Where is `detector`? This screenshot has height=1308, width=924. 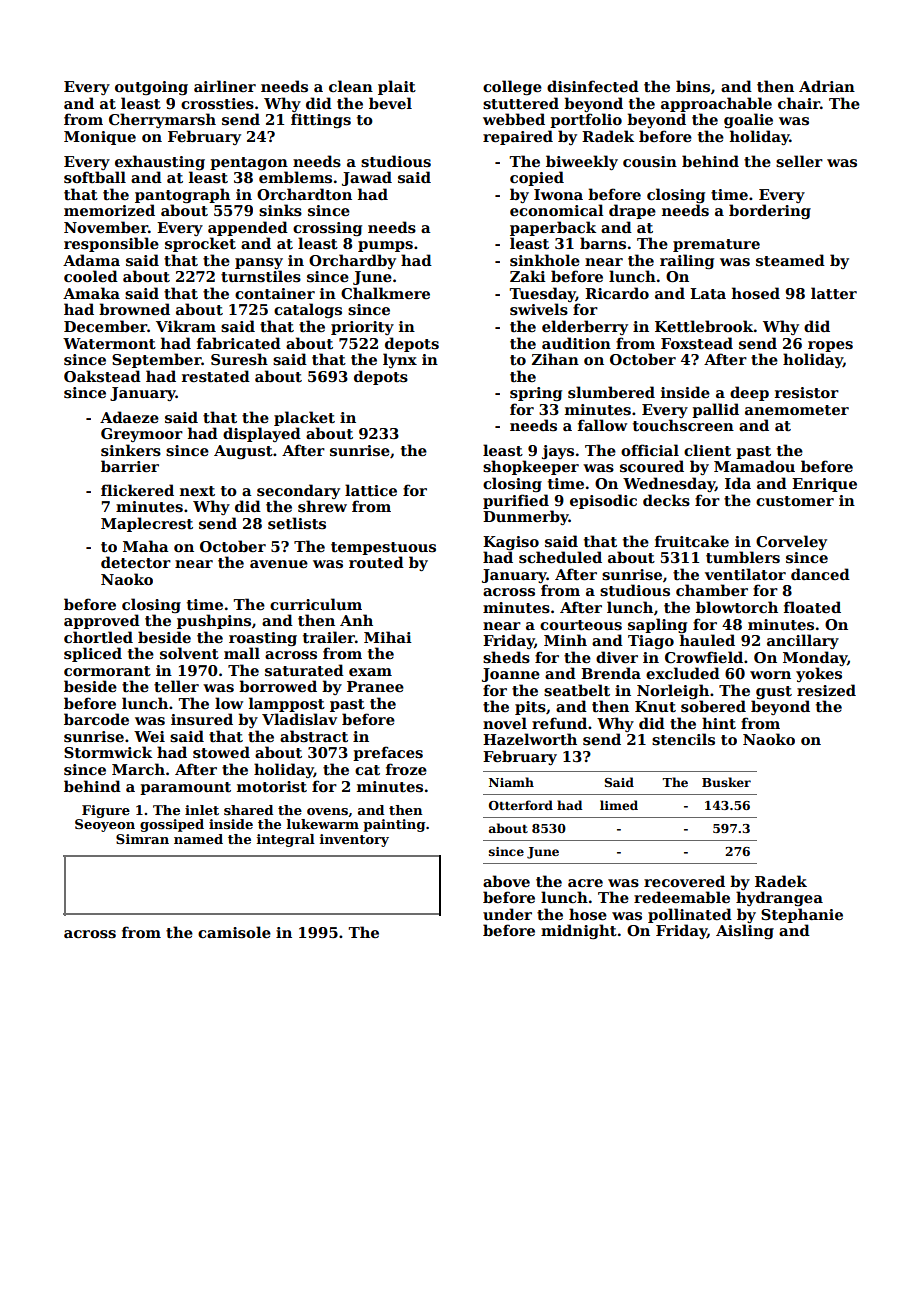 detector is located at coordinates (136, 562).
